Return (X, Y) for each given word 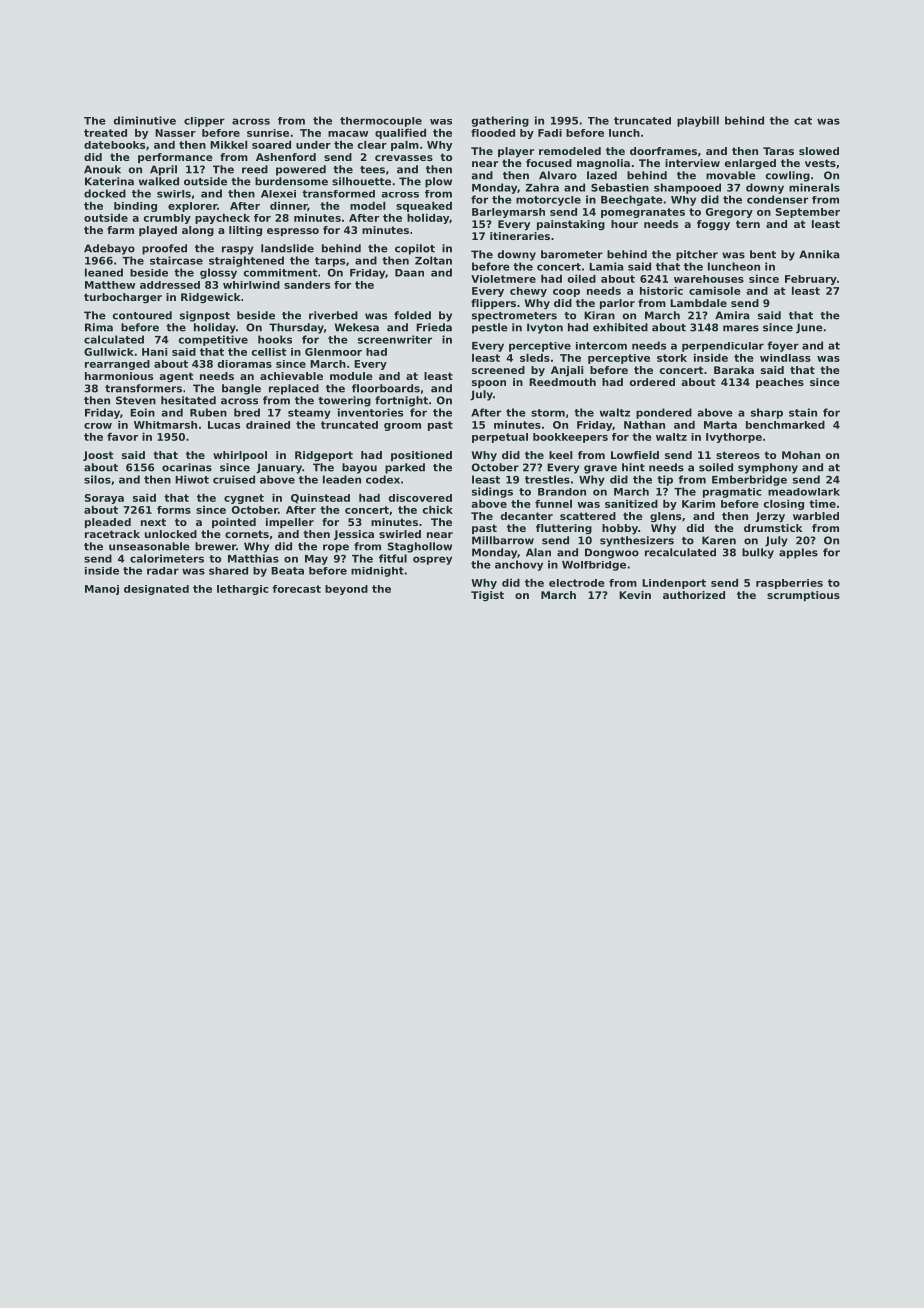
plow (438, 182)
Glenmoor (333, 352)
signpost (205, 316)
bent (763, 254)
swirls (174, 194)
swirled (400, 534)
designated (156, 590)
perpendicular (723, 347)
